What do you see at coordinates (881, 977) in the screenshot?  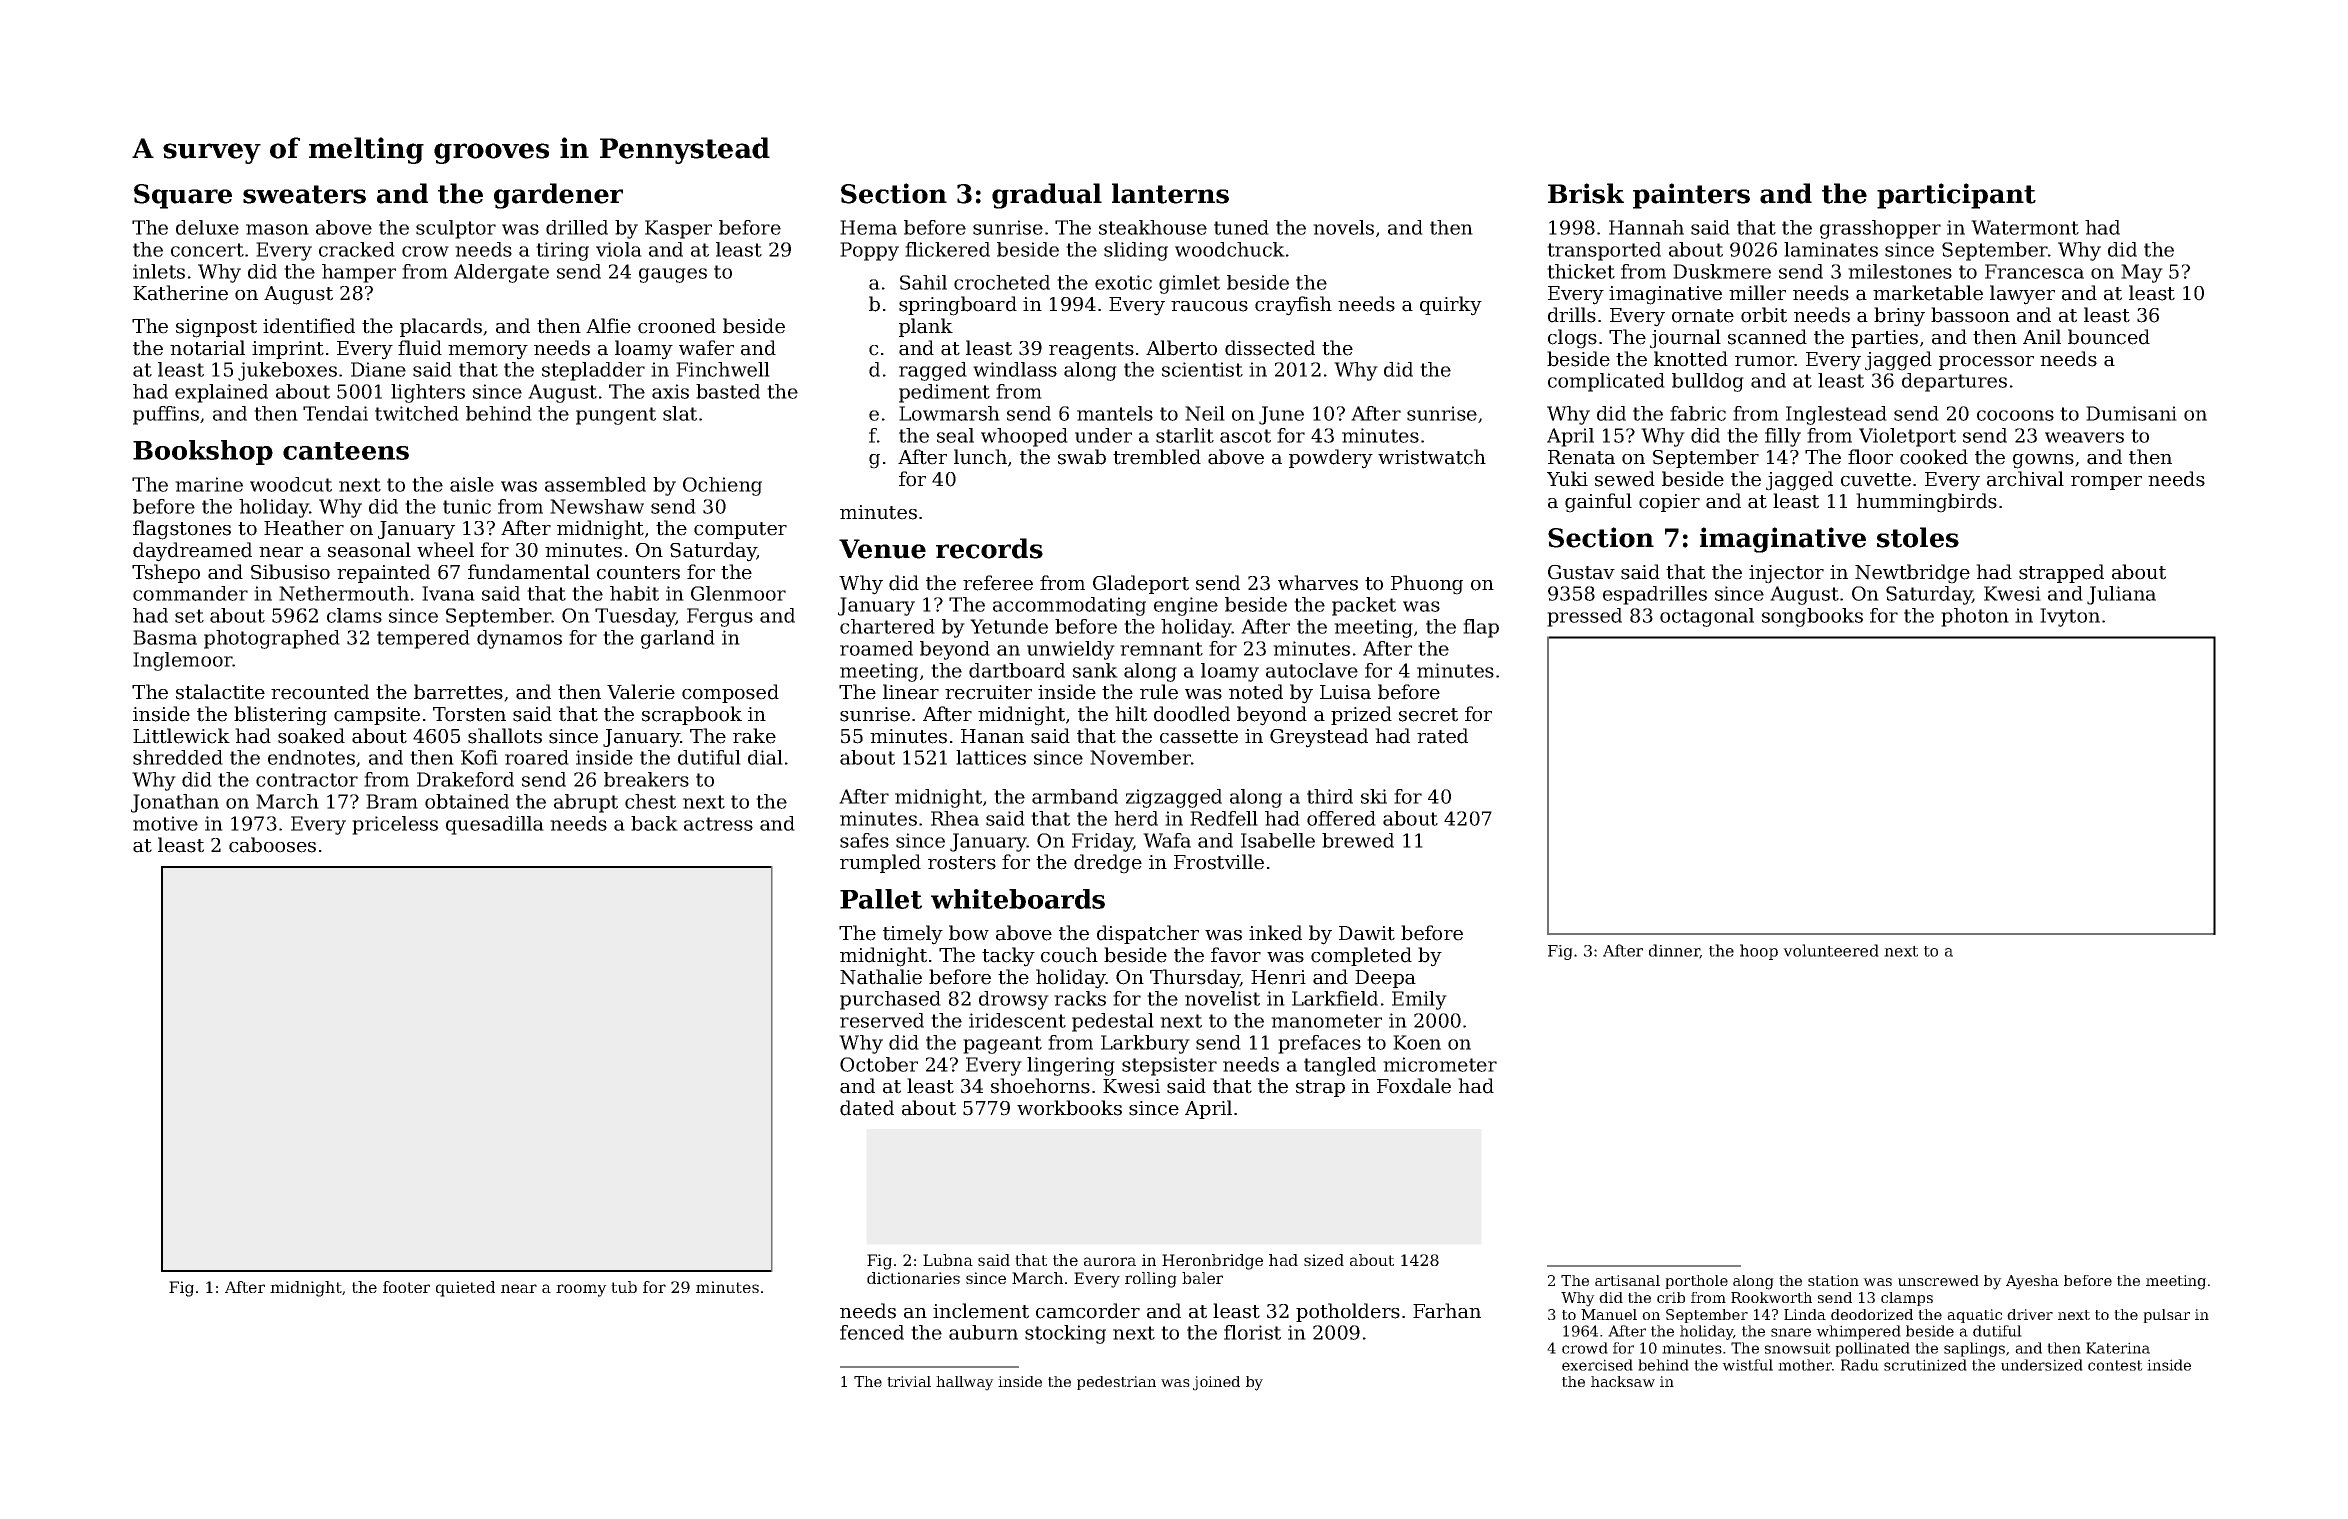 I see `Nathalie` at bounding box center [881, 977].
